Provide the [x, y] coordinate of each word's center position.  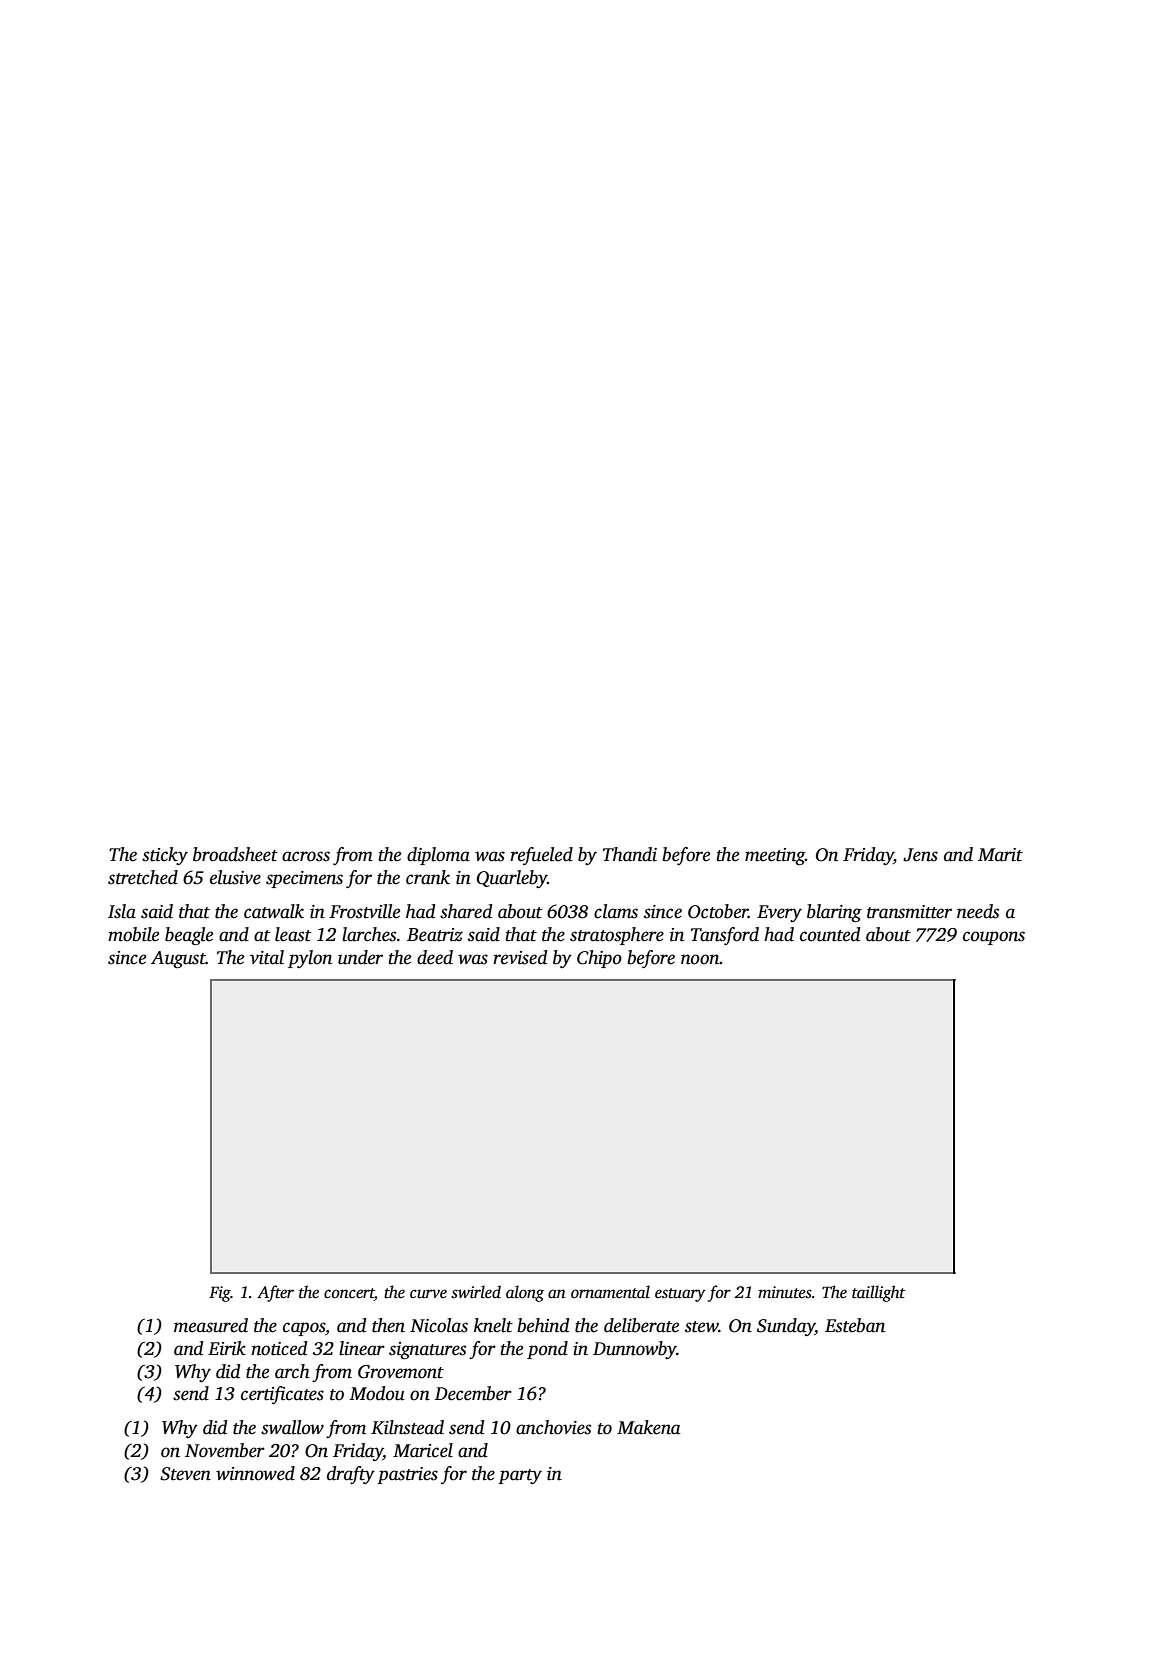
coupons [994, 938]
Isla [122, 911]
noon [700, 959]
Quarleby [512, 879]
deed [435, 957]
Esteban [855, 1325]
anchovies [553, 1427]
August [178, 959]
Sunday [786, 1327]
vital [267, 957]
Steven [185, 1474]
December [473, 1393]
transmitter [909, 912]
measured [211, 1325]
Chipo [599, 959]
